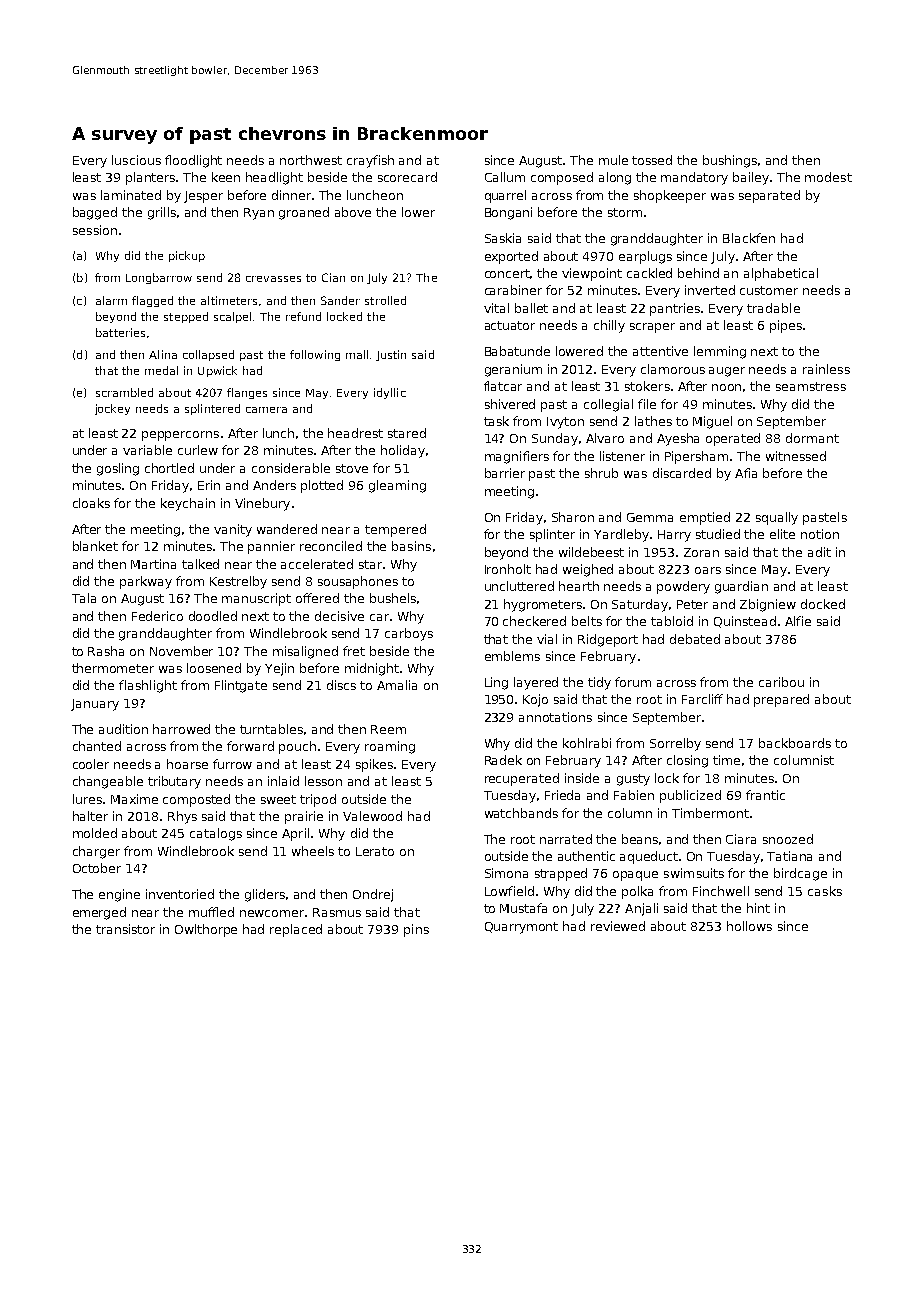 This page has height=1308, width=924. I want to click on northwest, so click(311, 160).
